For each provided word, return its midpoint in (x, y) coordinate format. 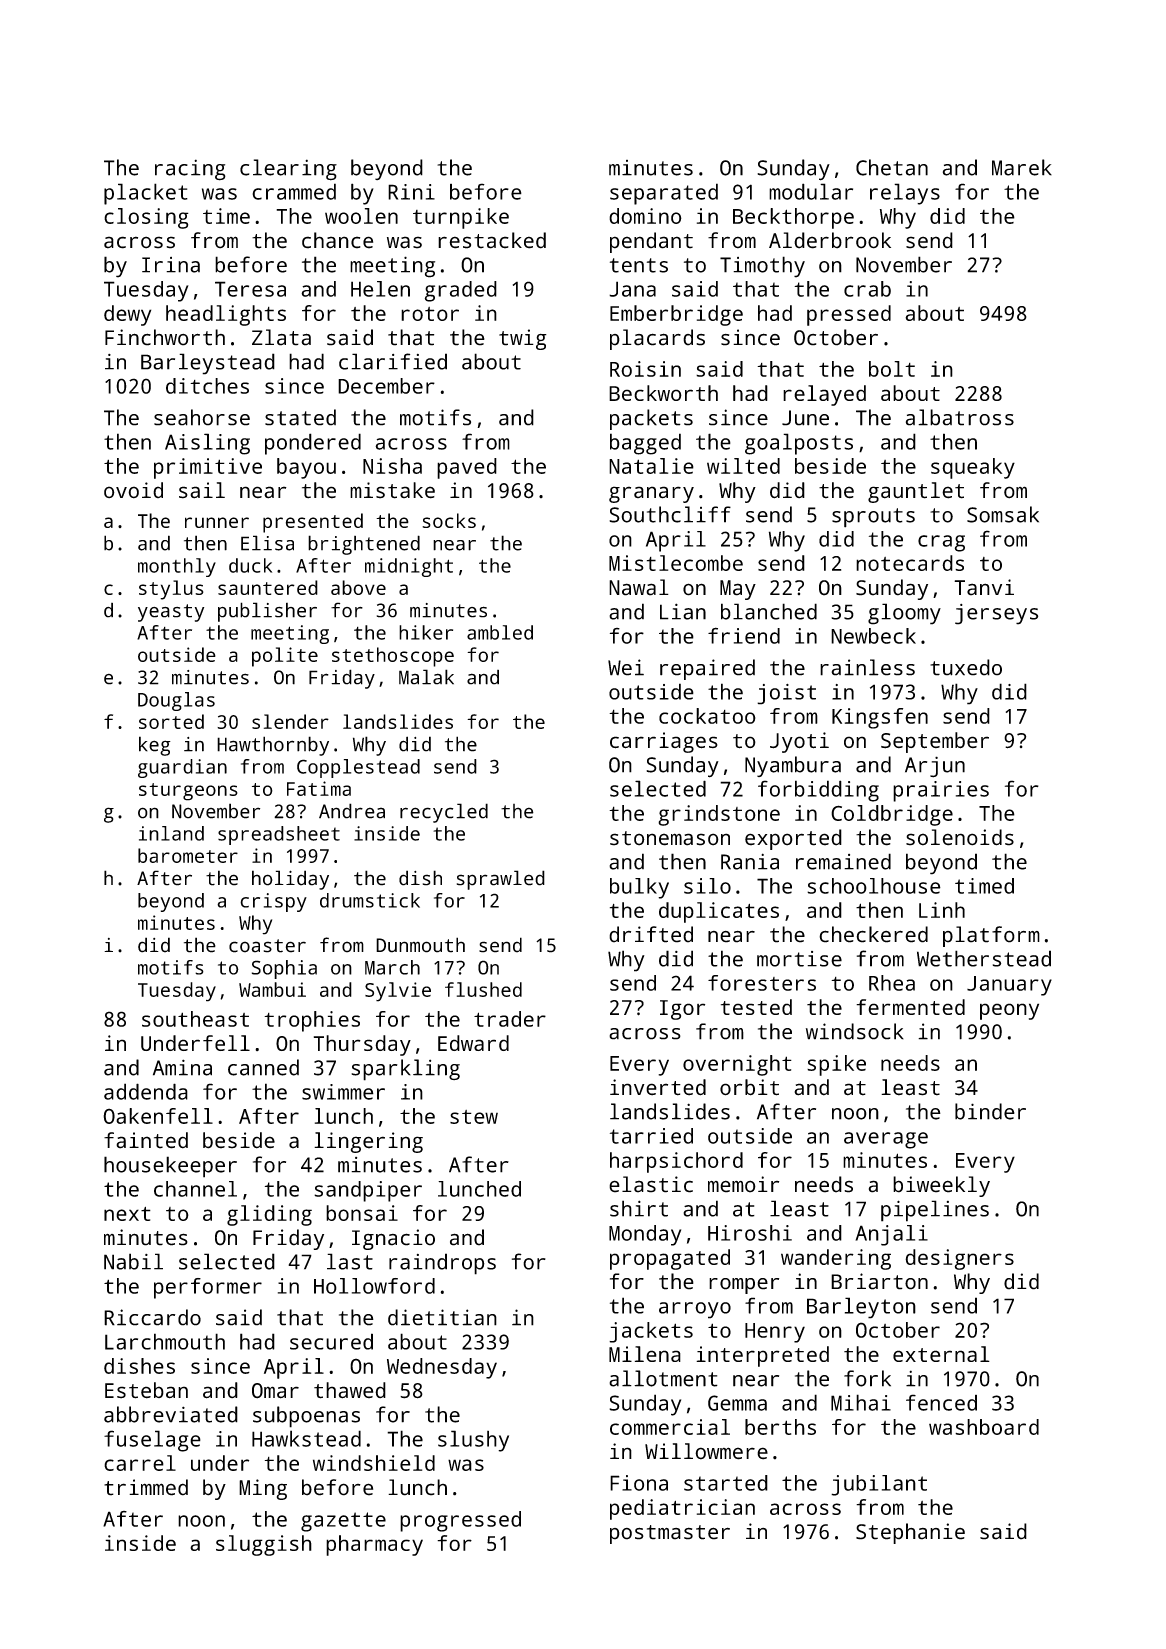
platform (991, 936)
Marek (1022, 167)
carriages (664, 742)
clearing (288, 170)
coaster (267, 946)
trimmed (146, 1487)
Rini (411, 192)
